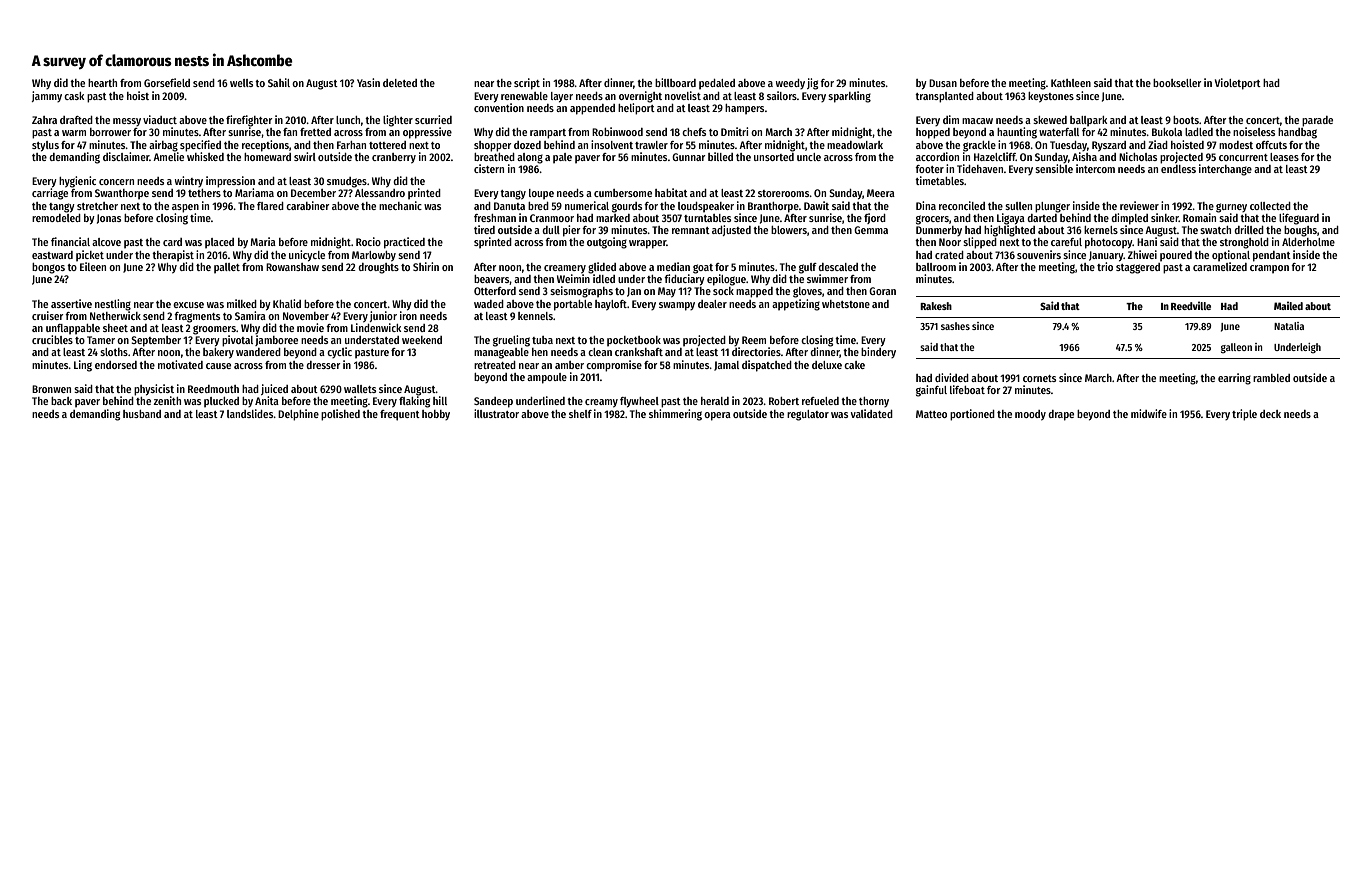 The image size is (1372, 887). What do you see at coordinates (1191, 305) in the image?
I see `Reedville` at bounding box center [1191, 305].
